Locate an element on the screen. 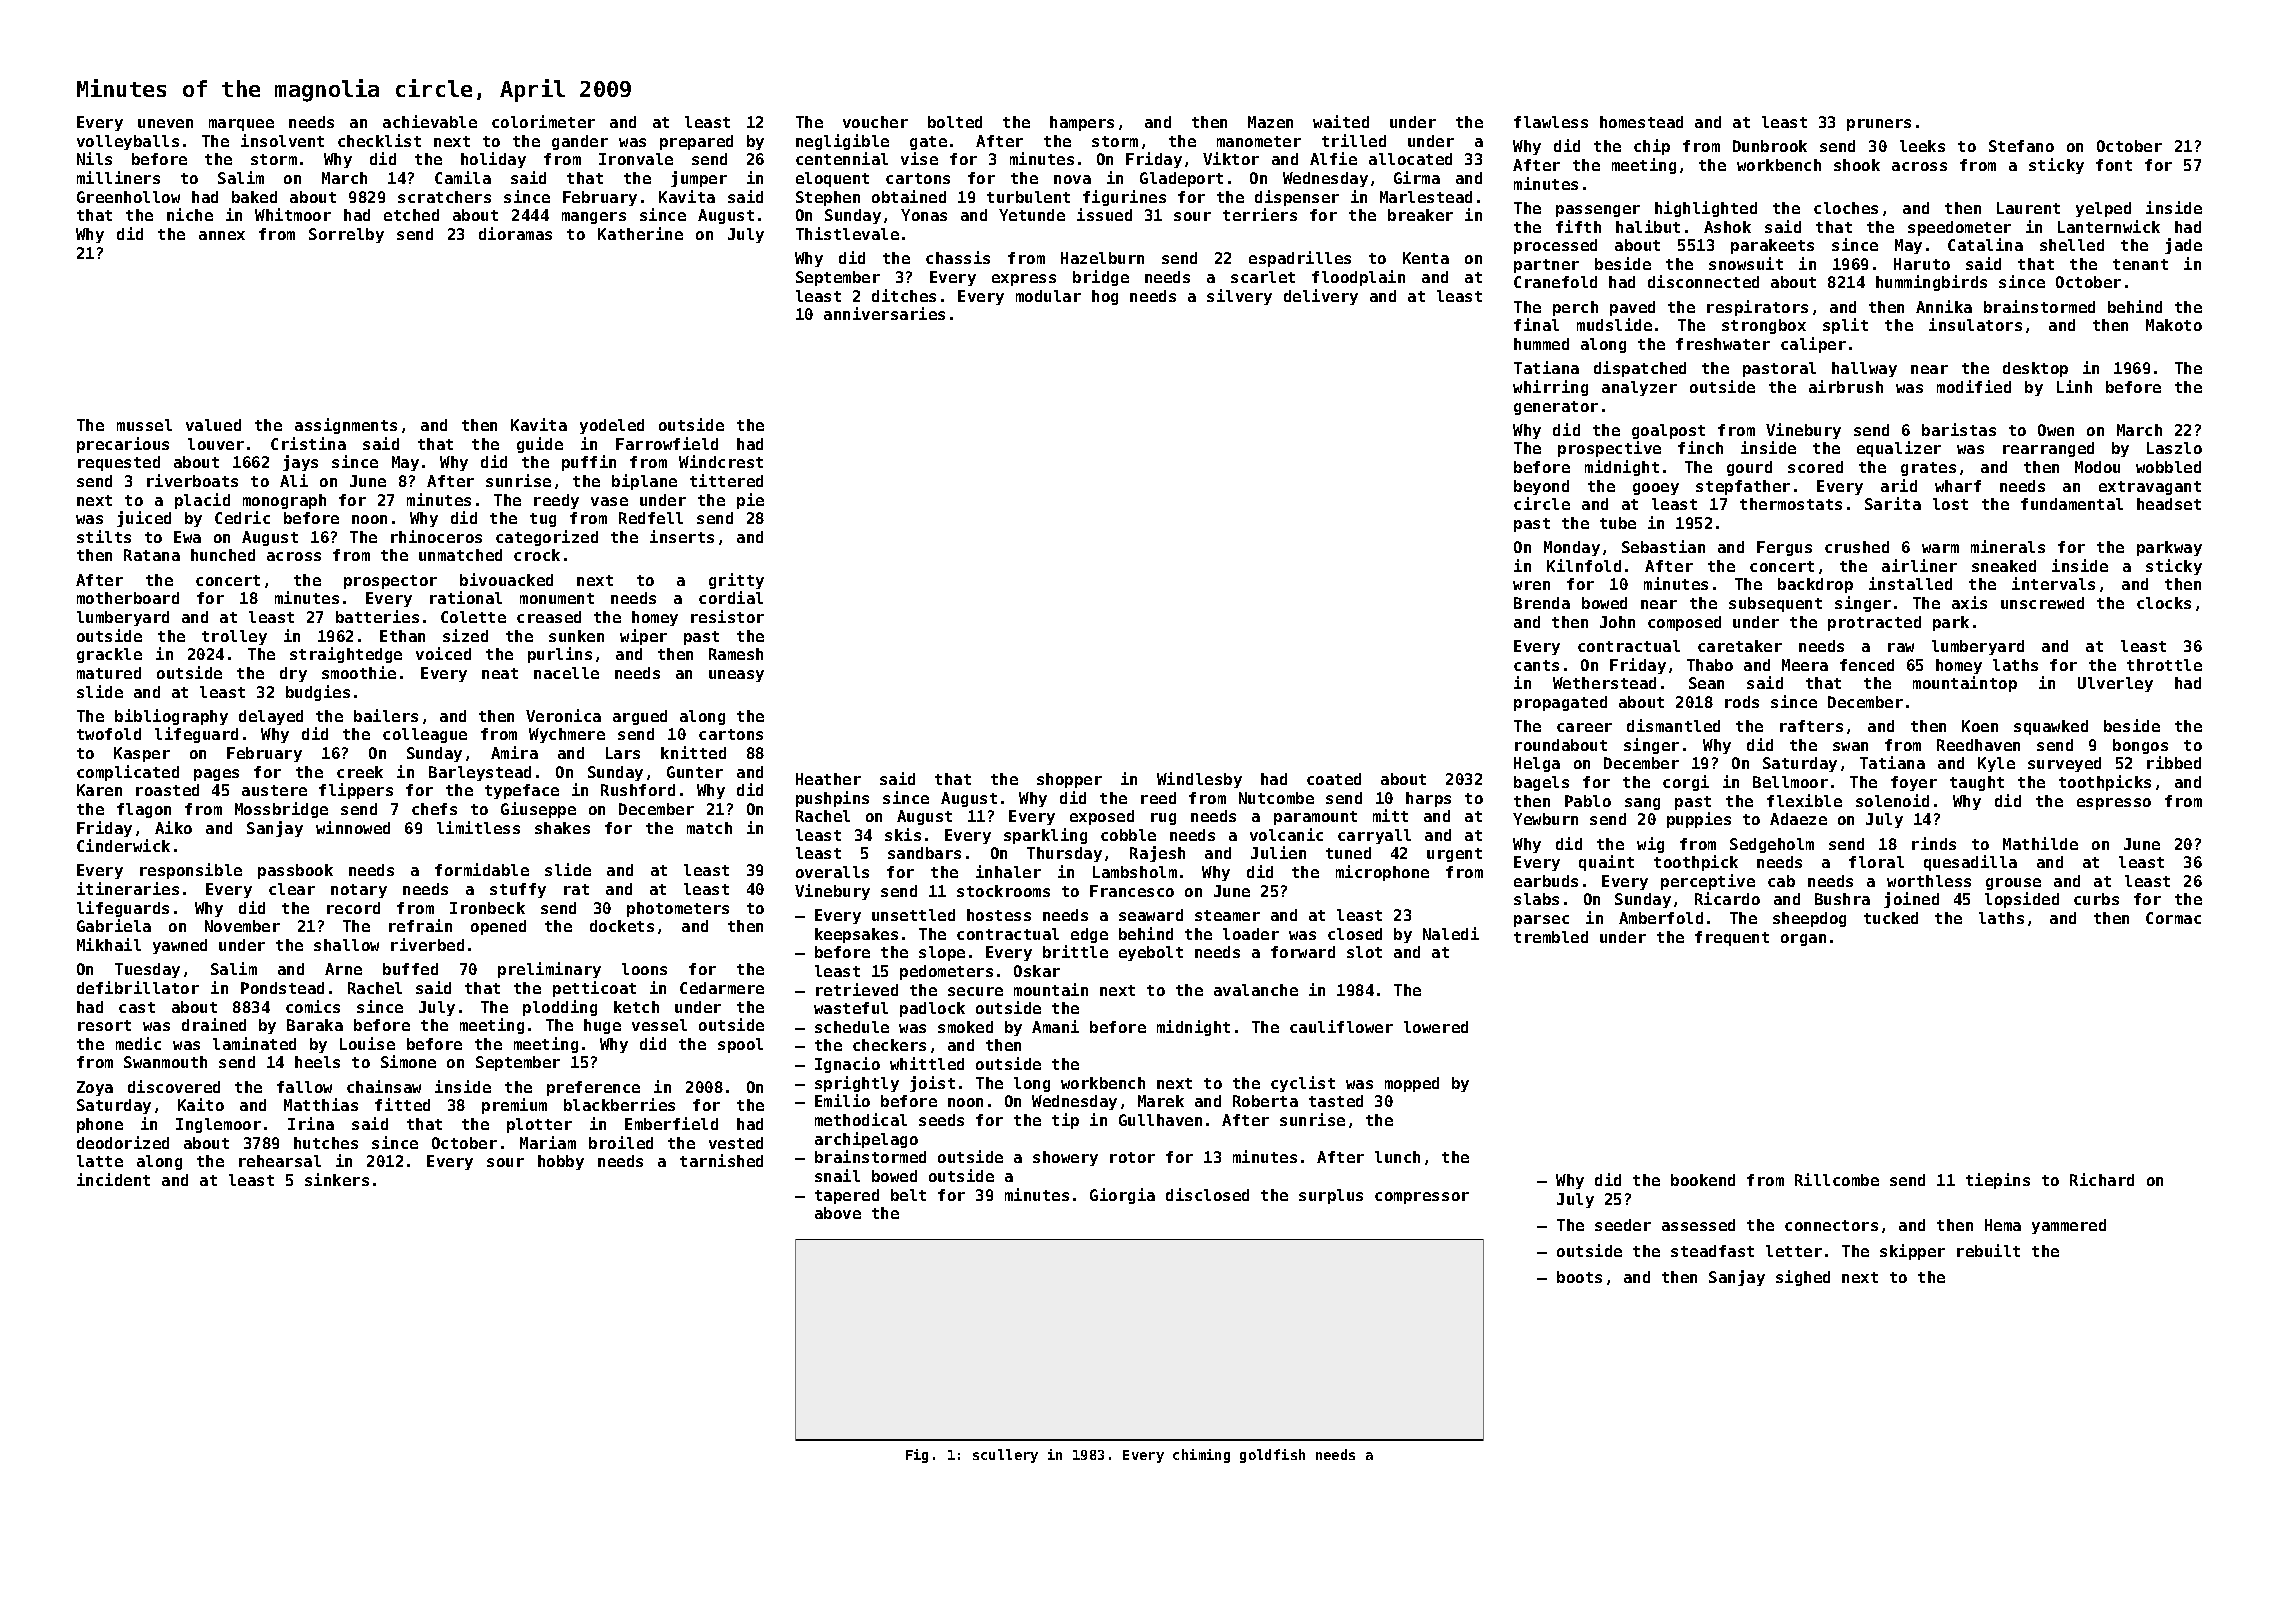 This screenshot has height=1612, width=2279. homestead is located at coordinates (1641, 122).
